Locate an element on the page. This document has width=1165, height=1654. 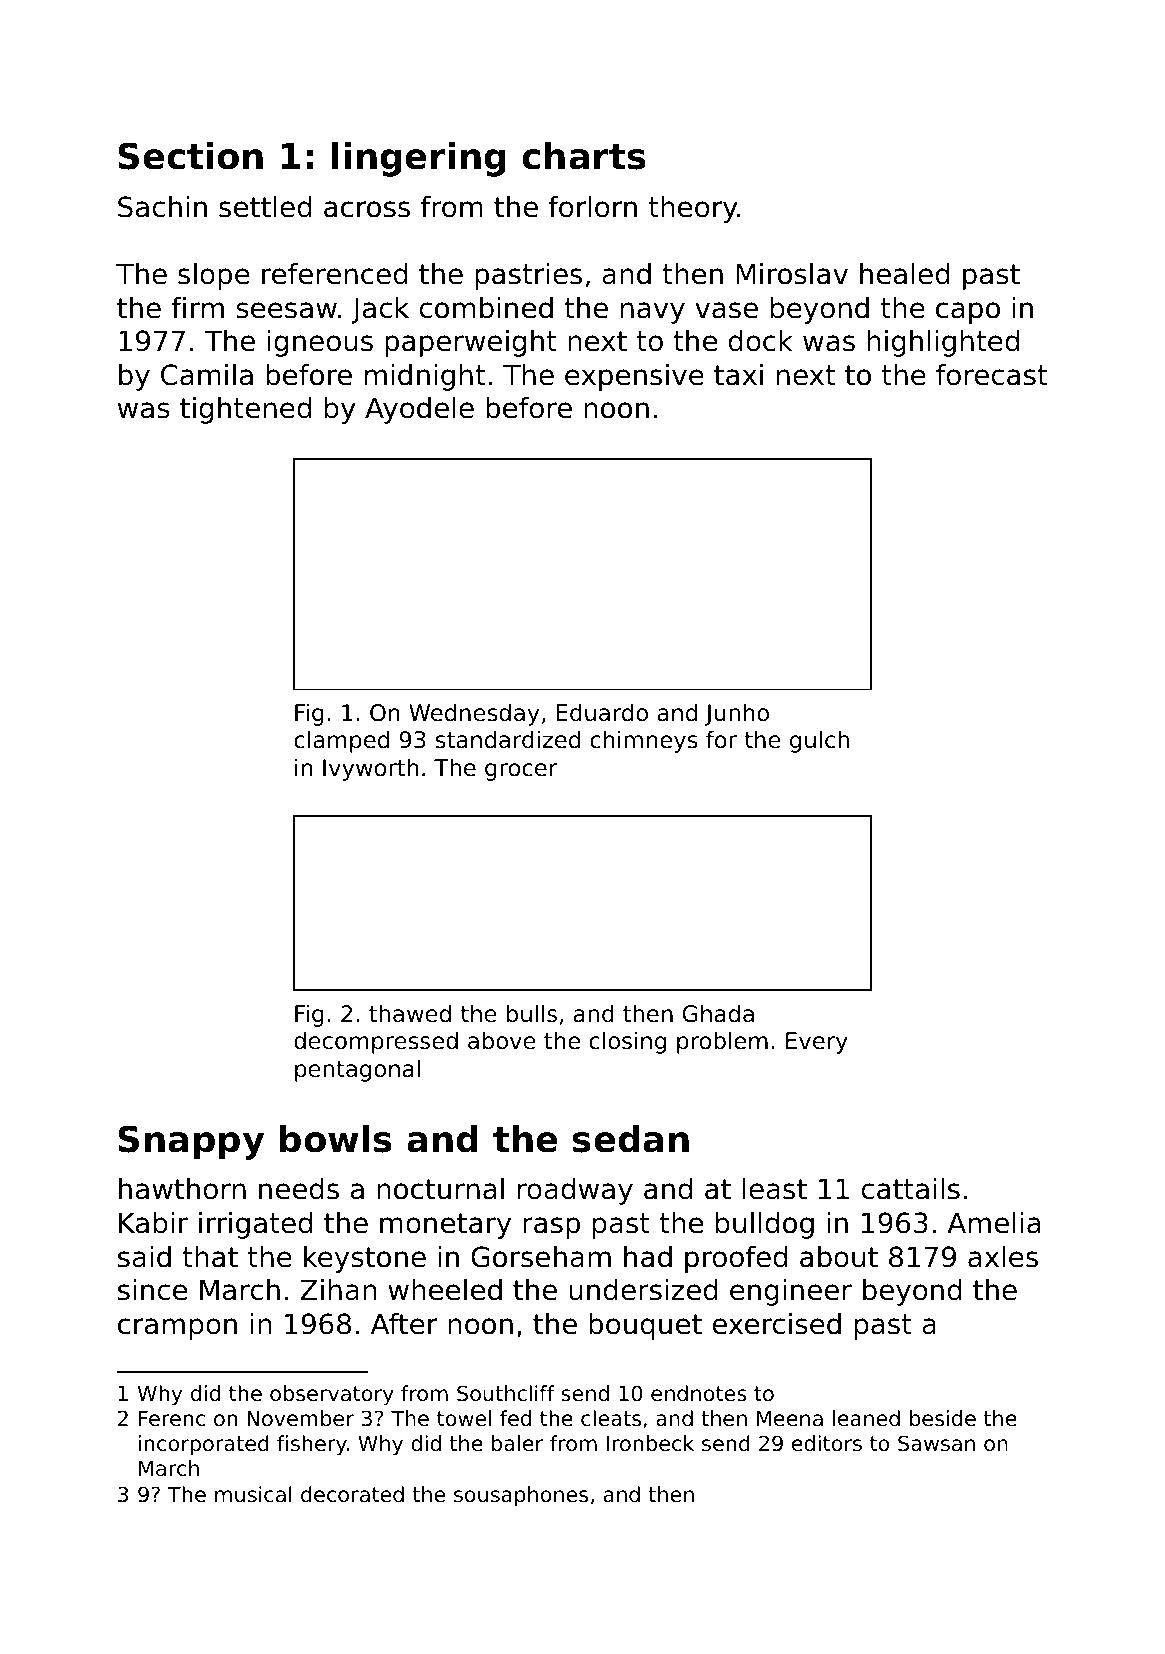
clamped is located at coordinates (341, 741).
